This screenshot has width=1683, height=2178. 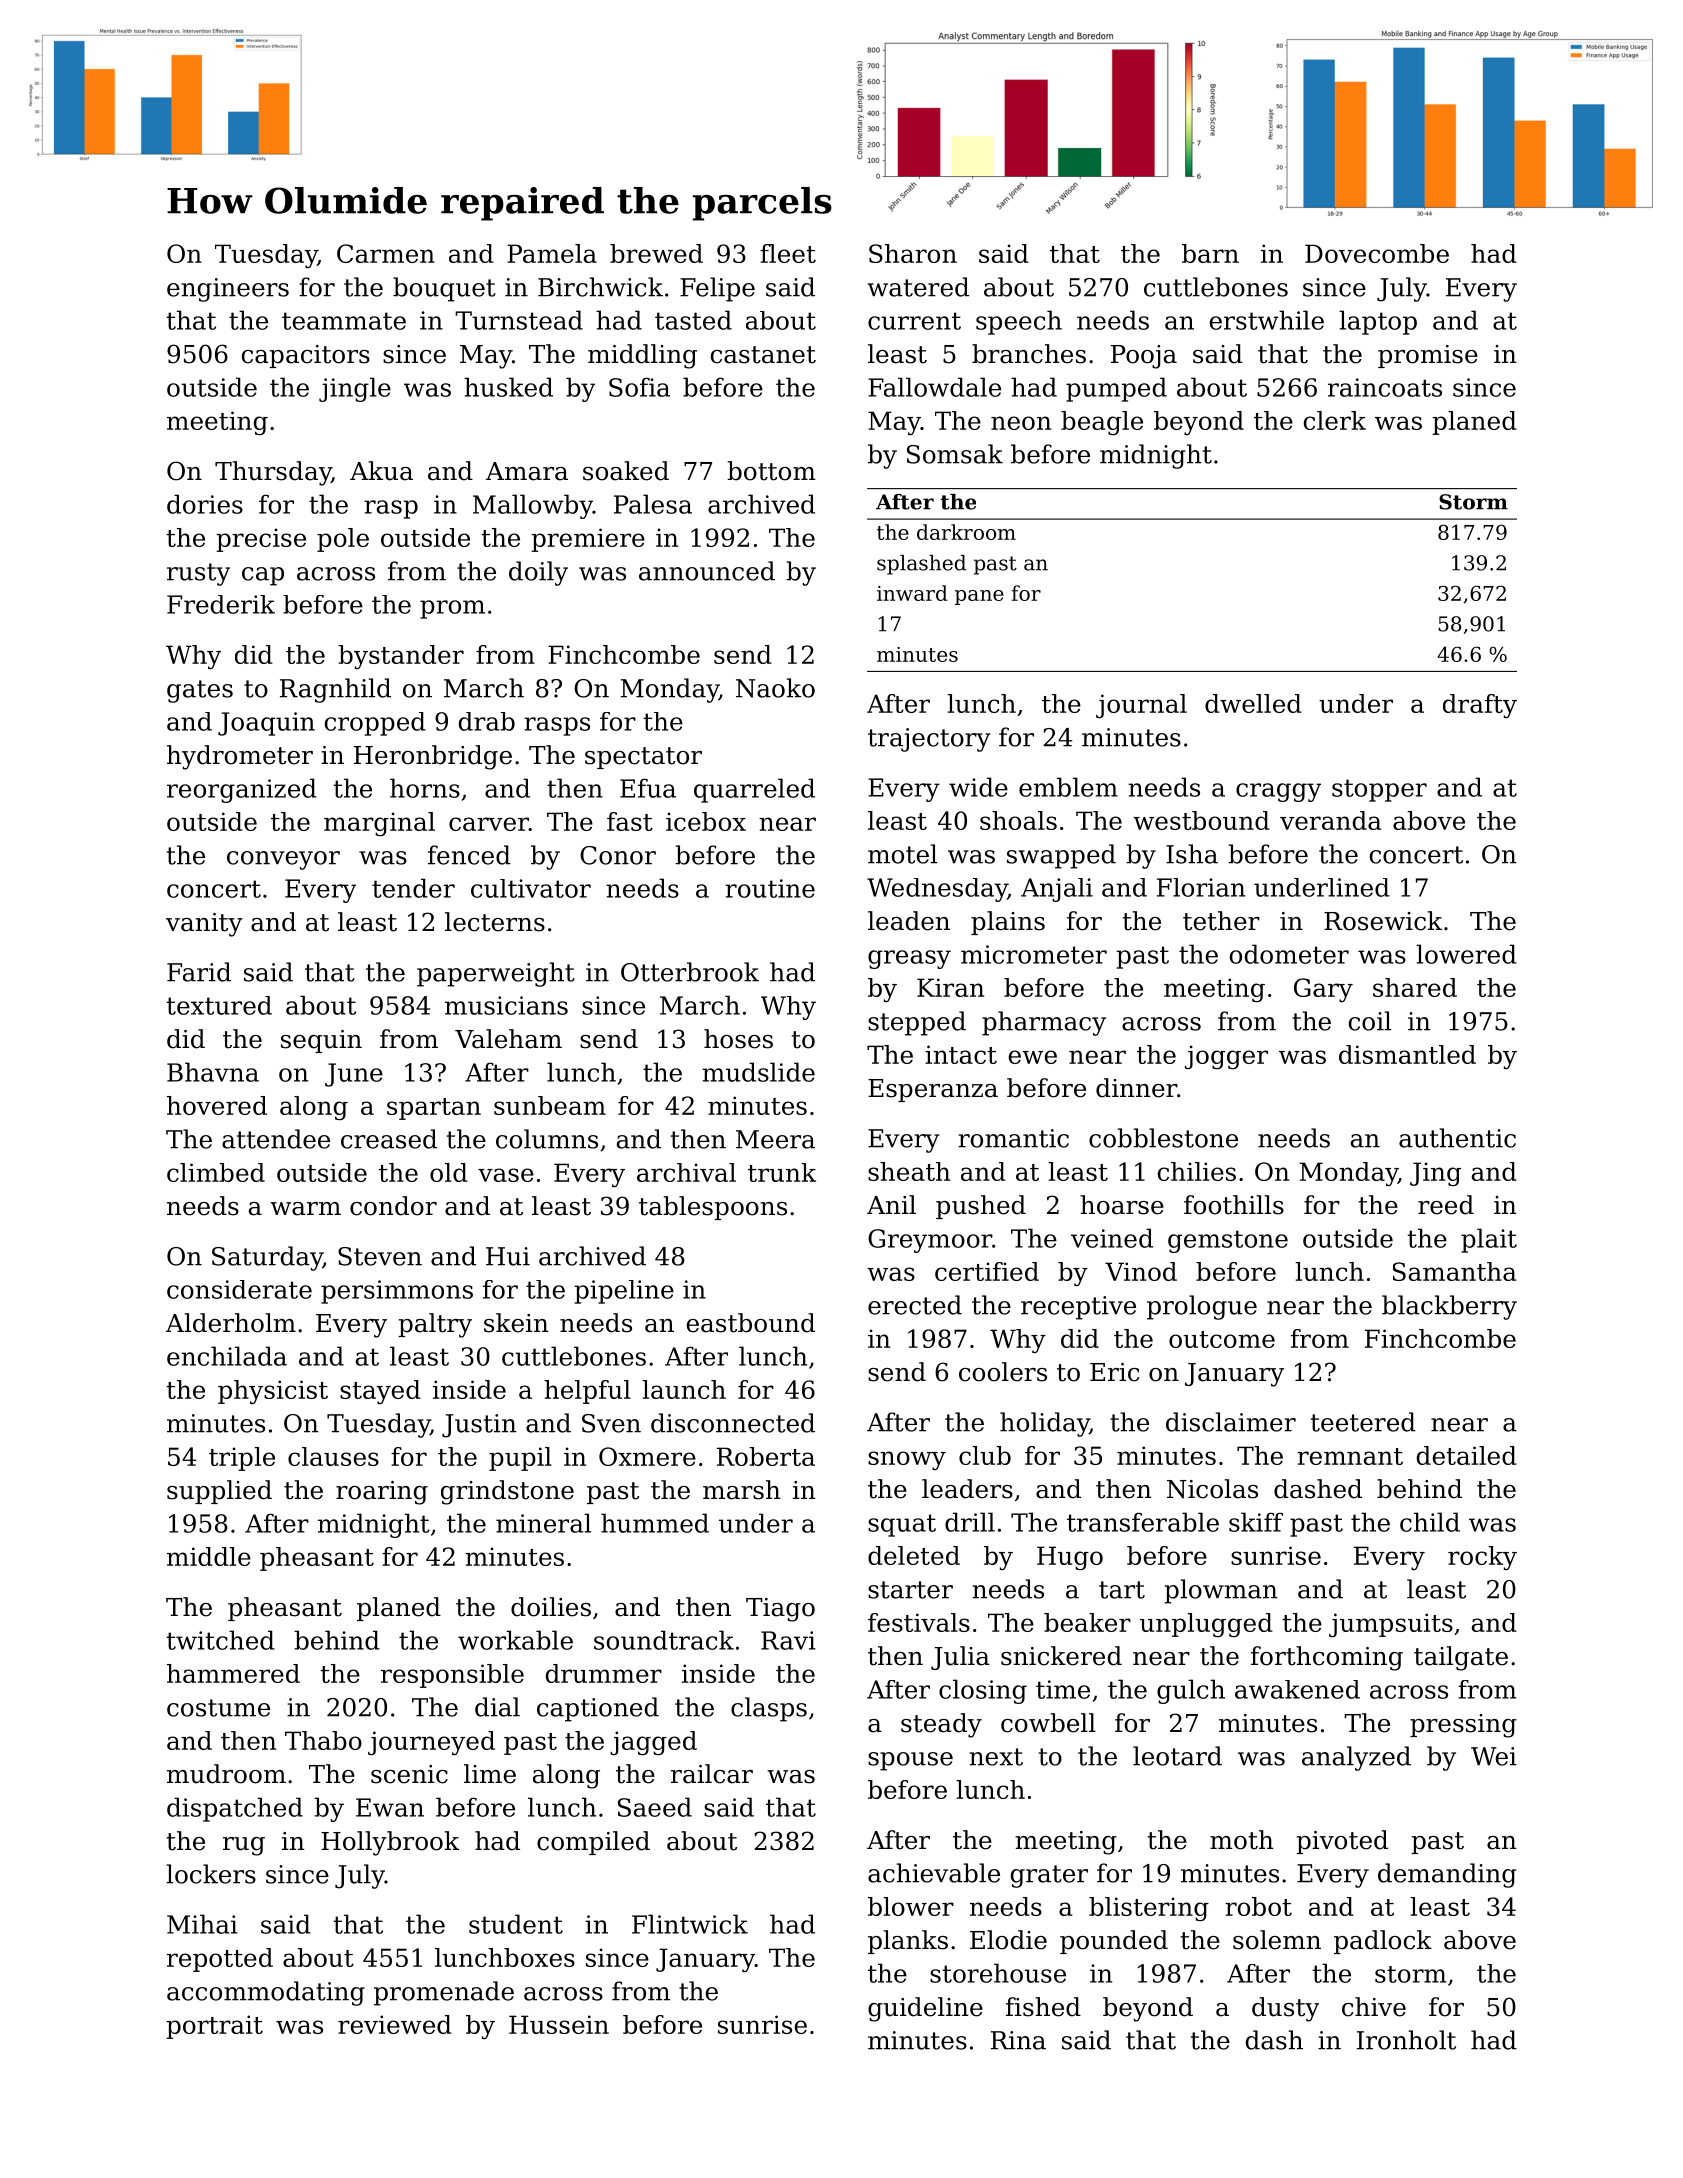 I want to click on Hussein, so click(x=559, y=2024).
